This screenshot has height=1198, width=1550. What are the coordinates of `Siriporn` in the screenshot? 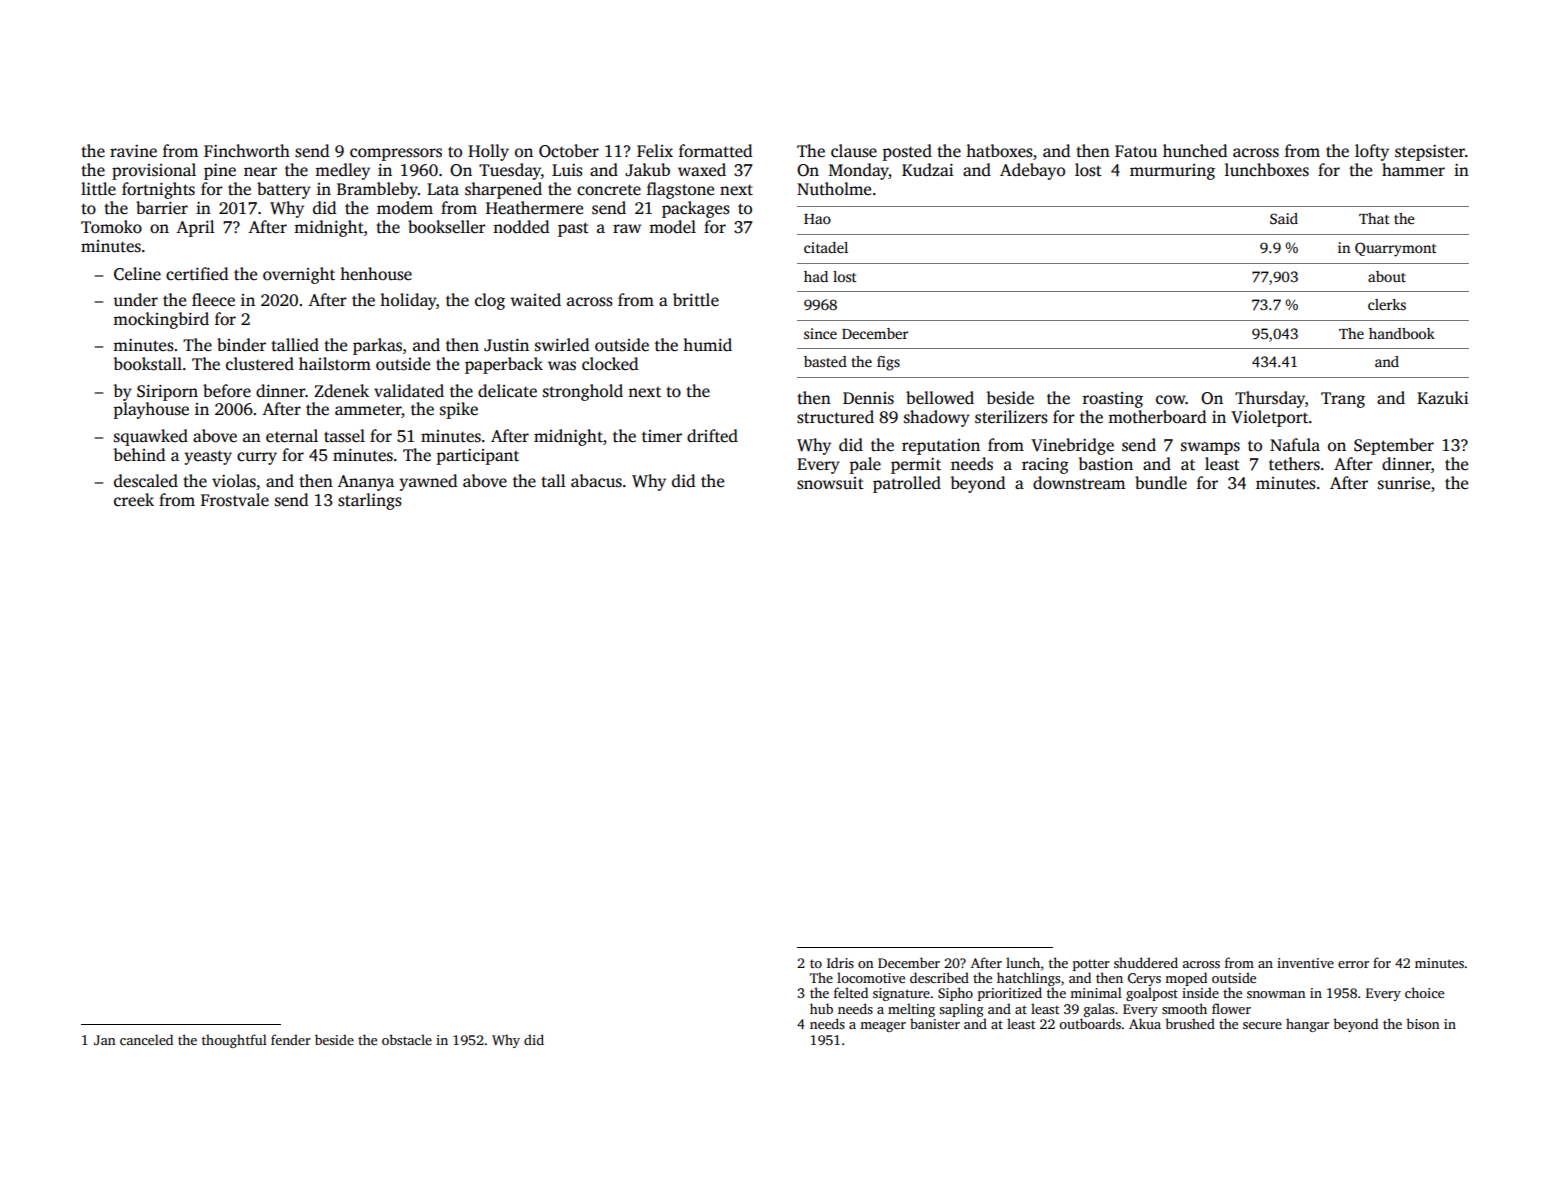 It's located at (167, 393).
